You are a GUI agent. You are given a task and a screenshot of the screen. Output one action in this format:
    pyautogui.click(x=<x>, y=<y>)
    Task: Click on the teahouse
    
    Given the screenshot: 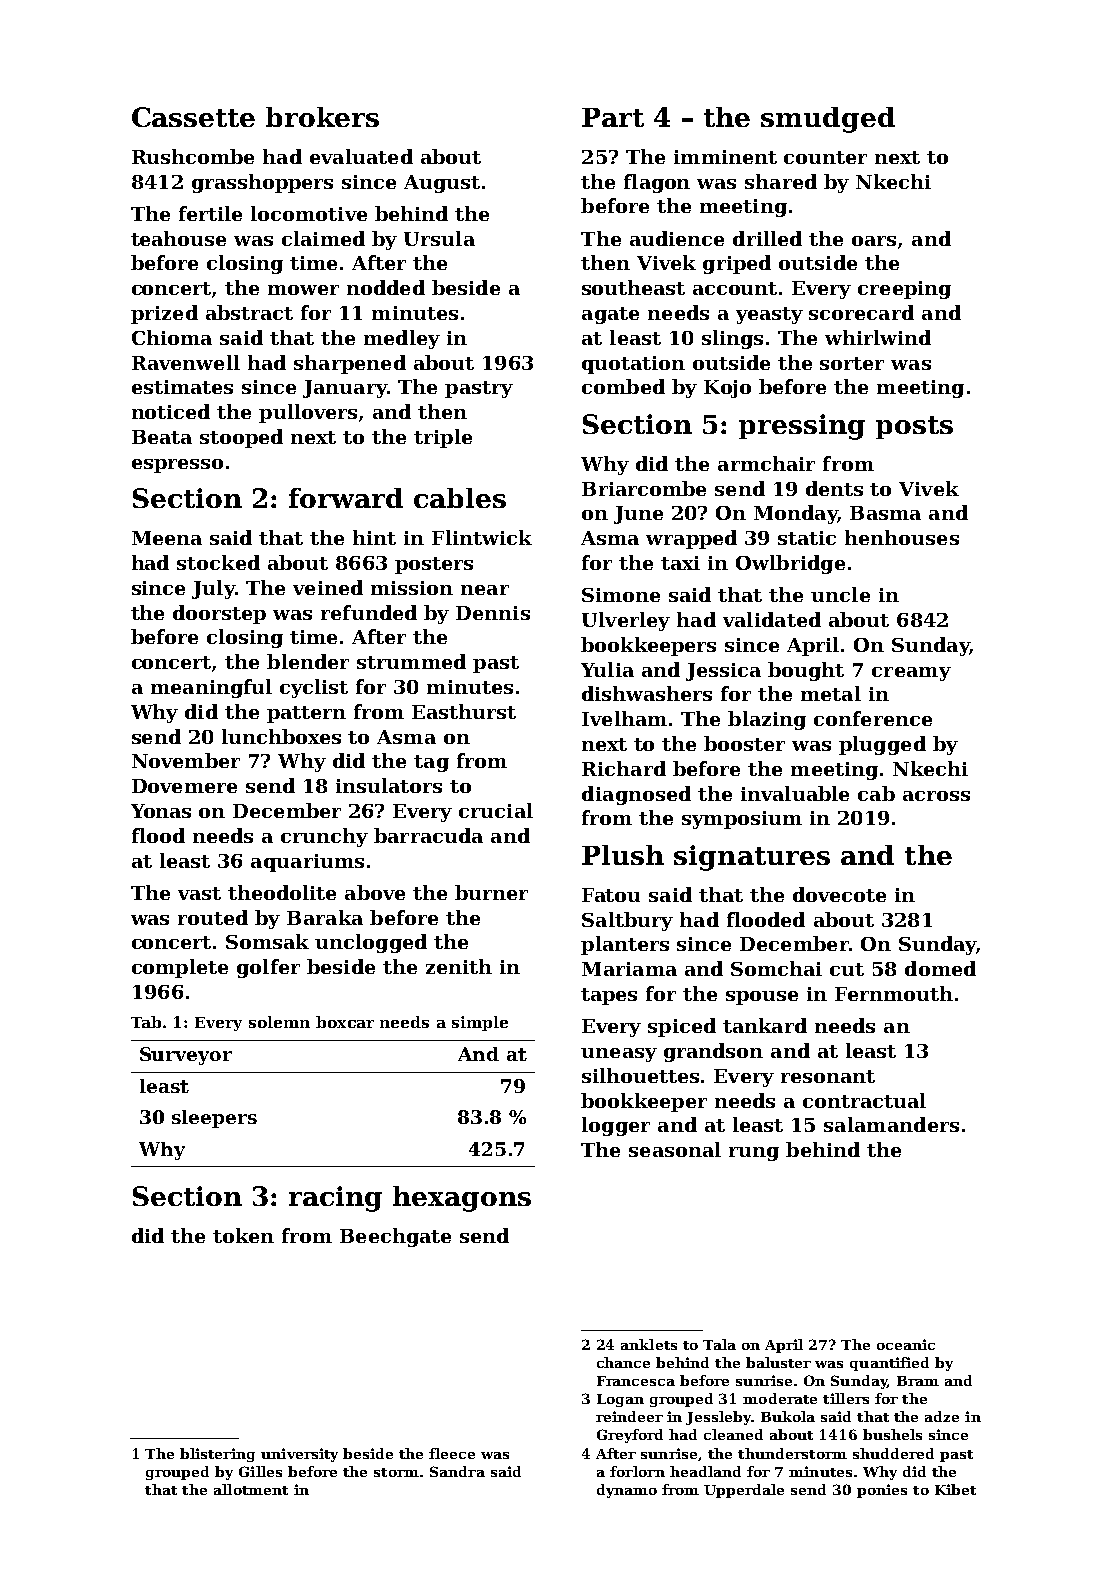 What is the action you would take?
    pyautogui.click(x=178, y=238)
